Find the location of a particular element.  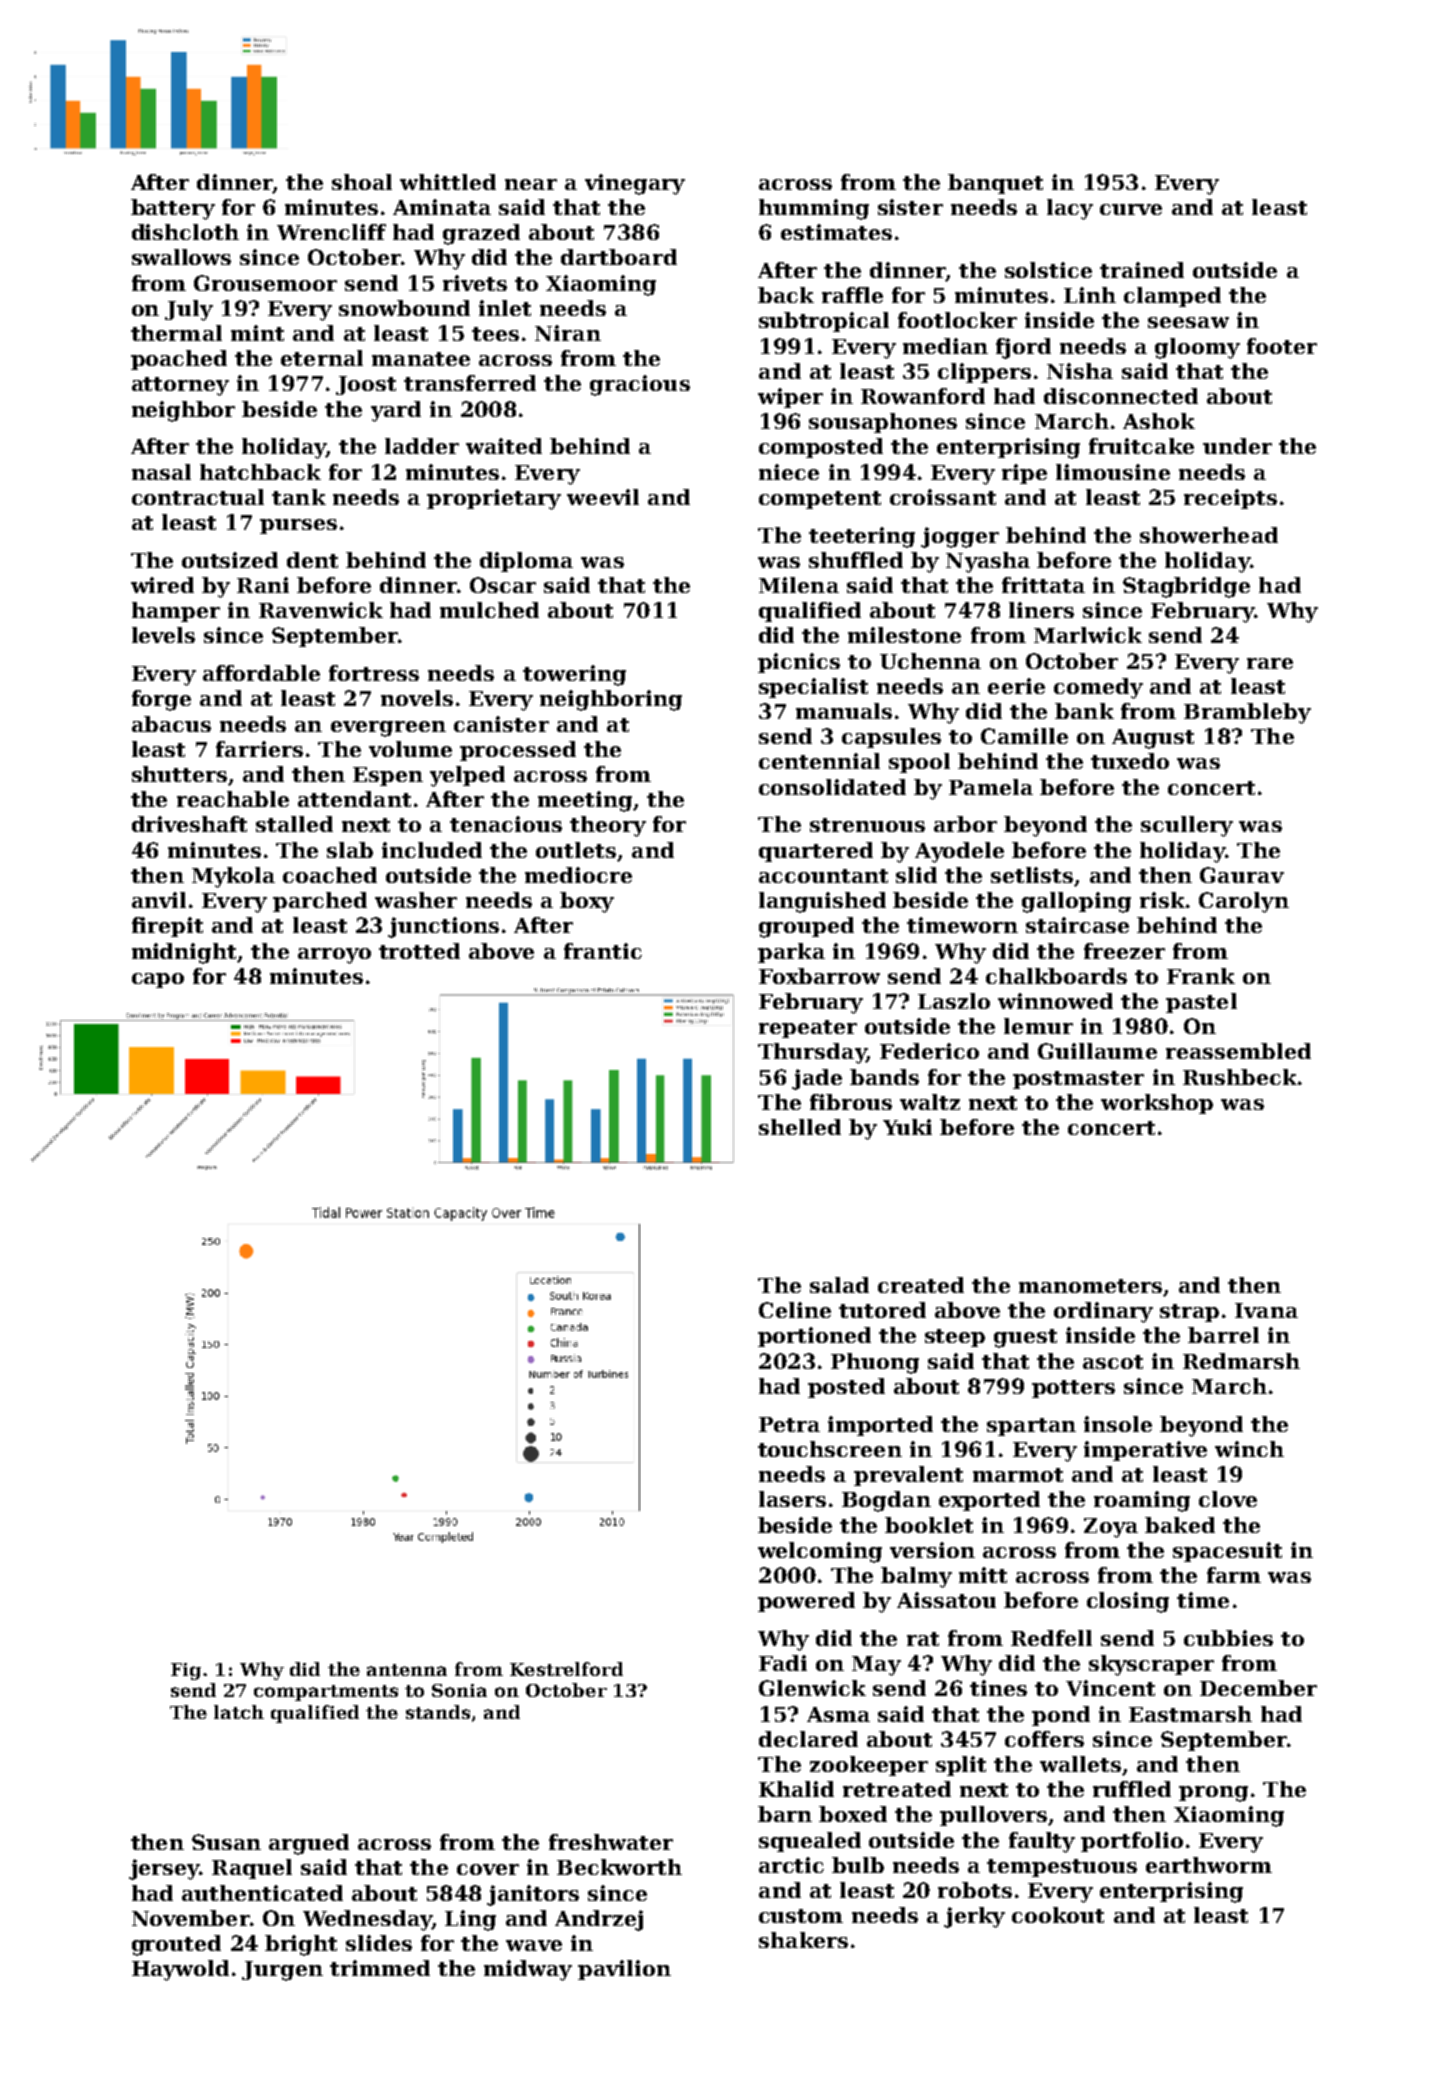

yard is located at coordinates (396, 411).
